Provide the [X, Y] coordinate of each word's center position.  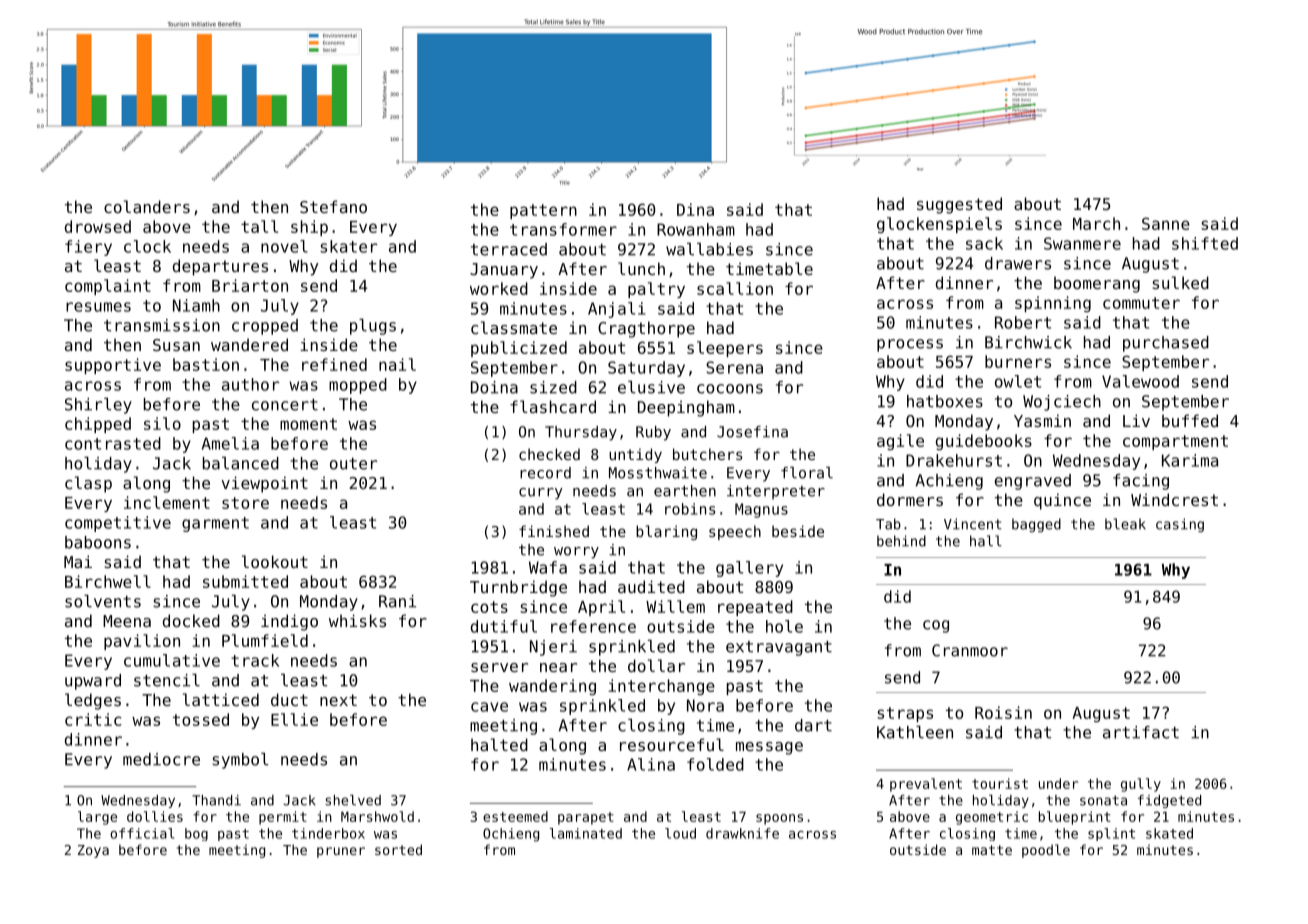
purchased [1166, 344]
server [499, 667]
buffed [1190, 420]
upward [93, 682]
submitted [245, 581]
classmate [514, 327]
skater [348, 246]
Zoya [93, 851]
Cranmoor [970, 650]
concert [285, 405]
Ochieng [511, 835]
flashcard [553, 406]
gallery [749, 569]
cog [936, 626]
